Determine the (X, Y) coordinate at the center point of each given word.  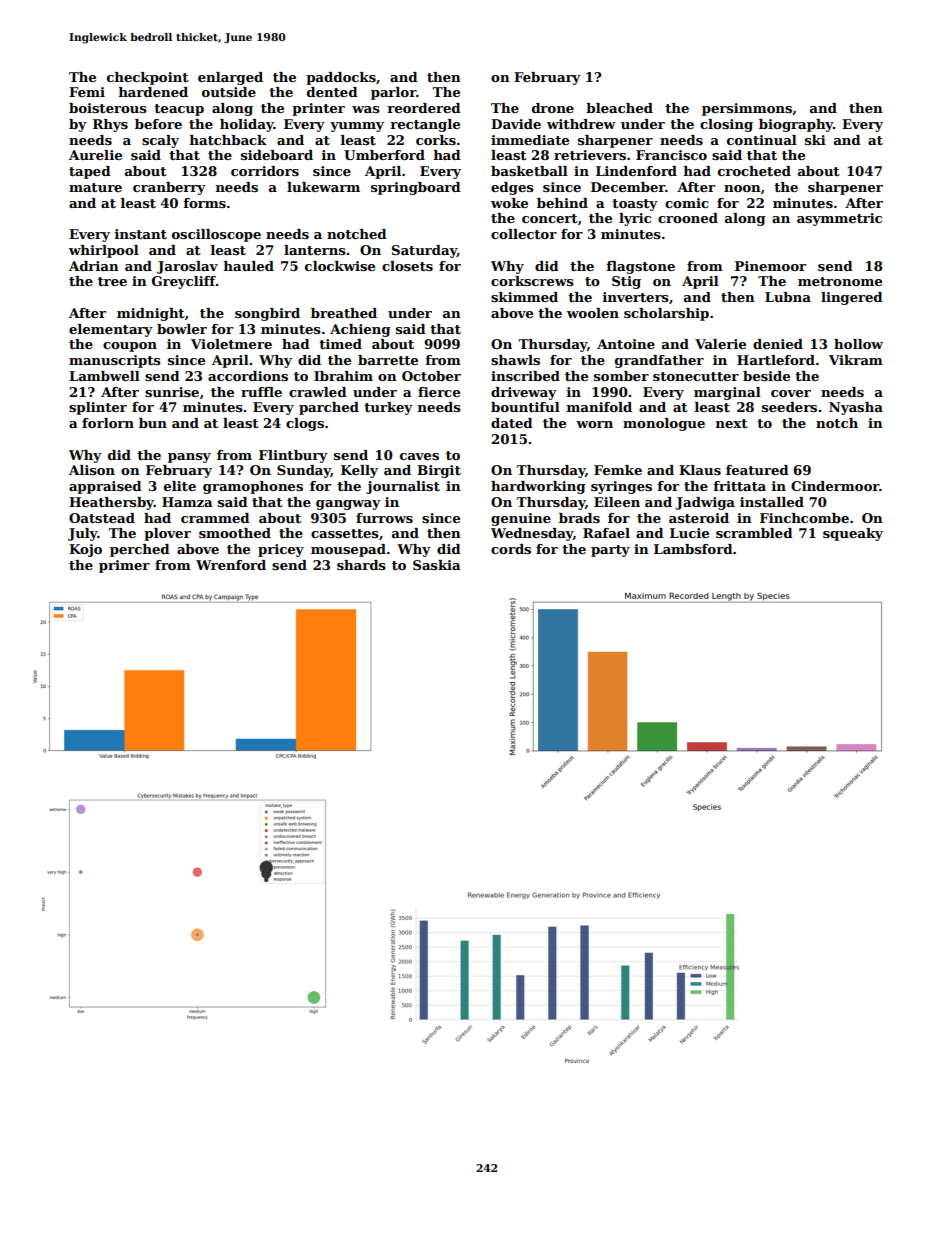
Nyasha (856, 408)
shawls (515, 360)
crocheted (754, 171)
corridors (265, 171)
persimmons (747, 109)
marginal (727, 393)
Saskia (437, 565)
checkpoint (148, 78)
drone (553, 108)
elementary (111, 330)
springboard (416, 188)
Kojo (85, 550)
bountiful (525, 407)
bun (153, 423)
